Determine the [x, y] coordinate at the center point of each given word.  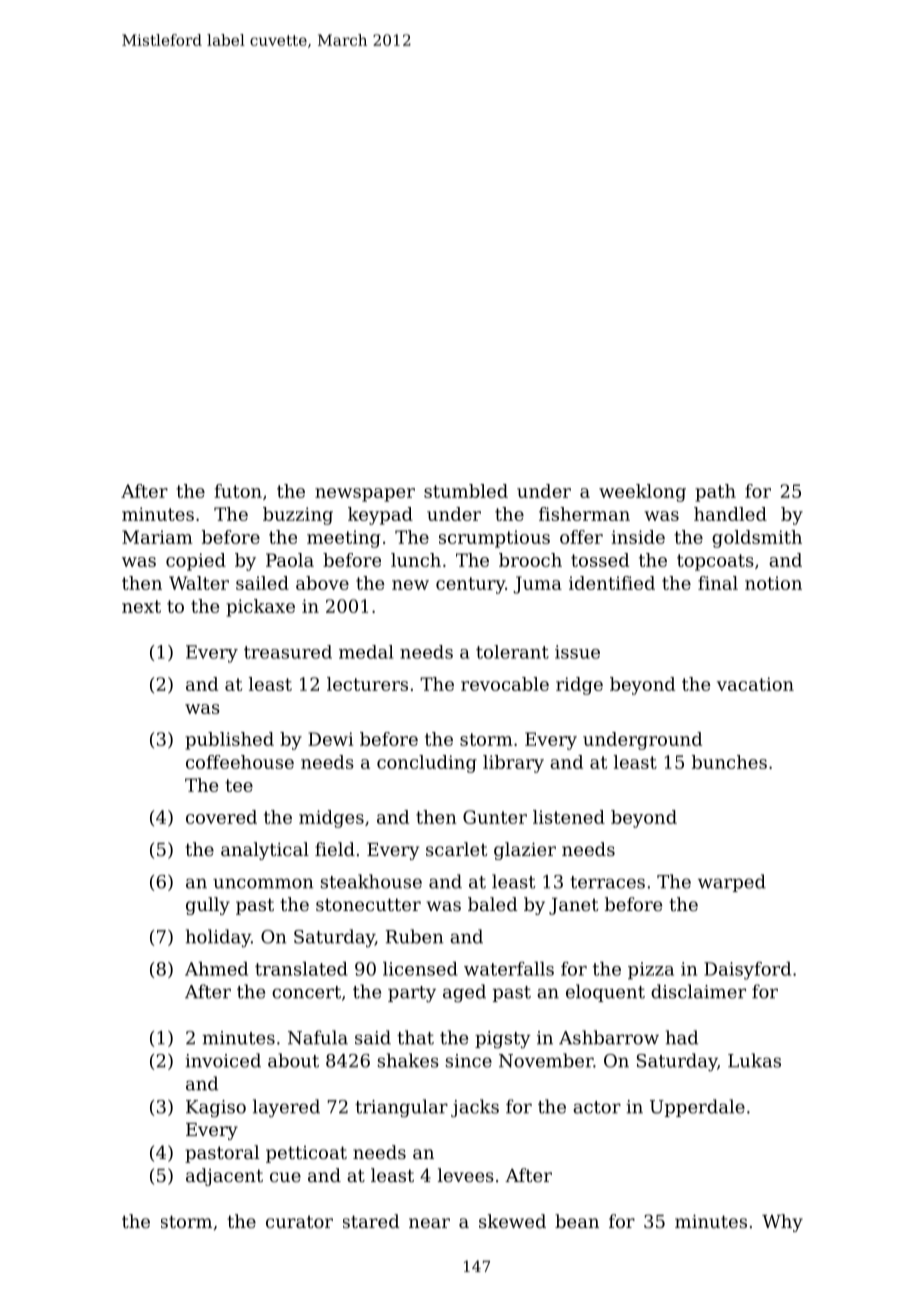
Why [782, 1223]
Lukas [754, 1060]
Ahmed [216, 969]
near [429, 1223]
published [229, 741]
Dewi [331, 739]
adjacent [224, 1177]
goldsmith [757, 539]
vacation [755, 684]
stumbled [466, 491]
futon [238, 491]
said [373, 1037]
